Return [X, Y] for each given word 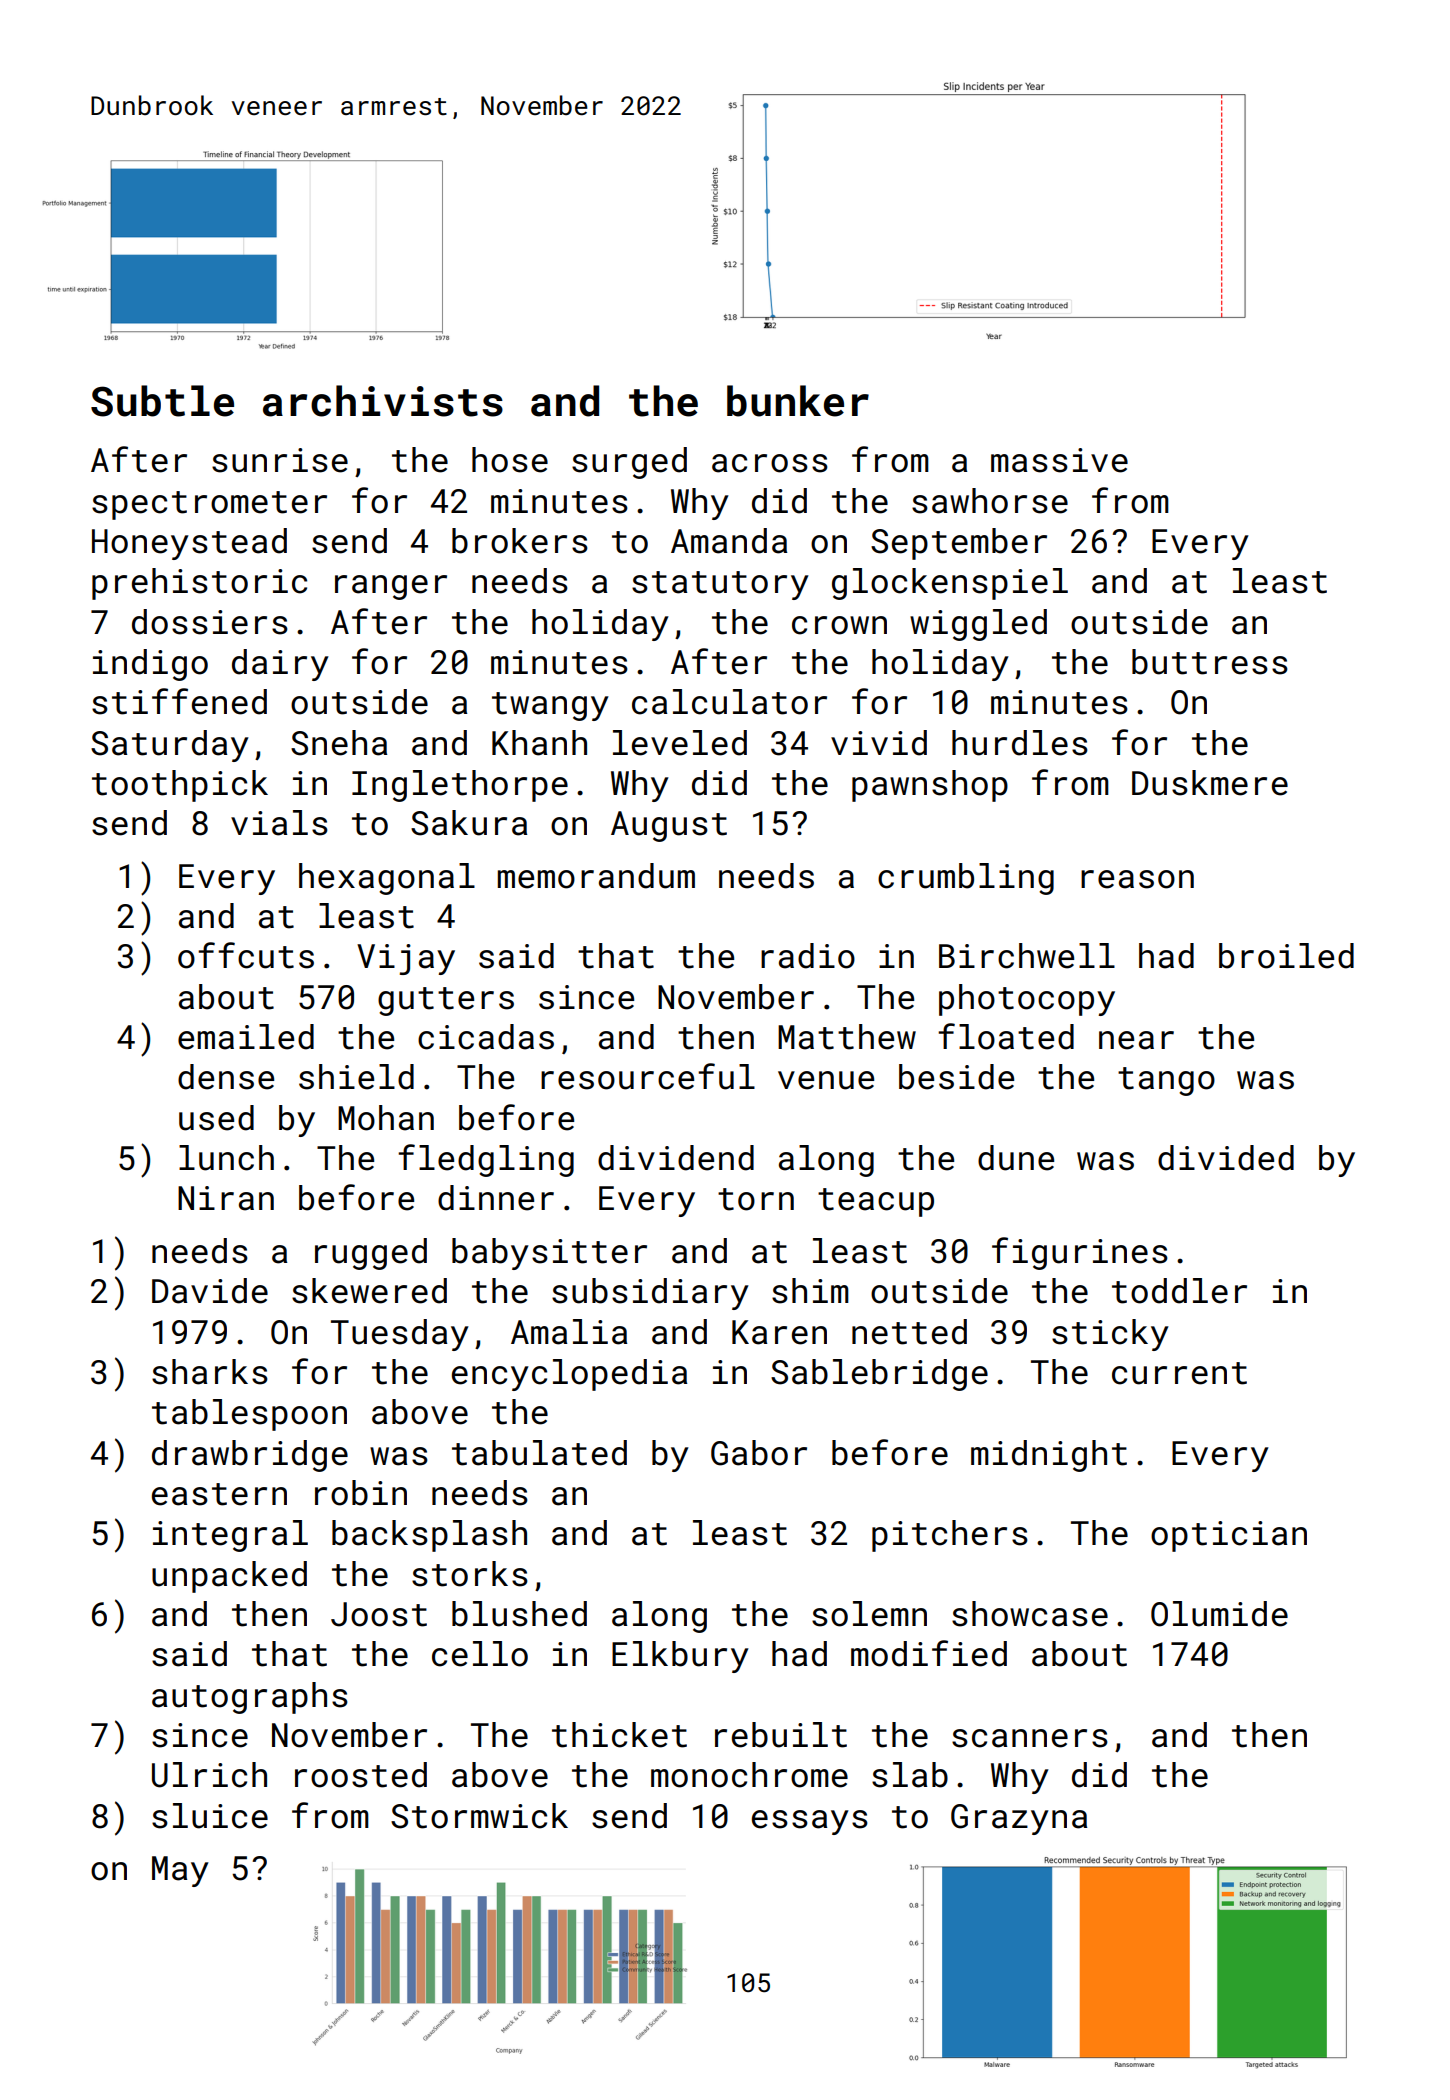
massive [1059, 460]
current [1179, 1373]
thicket [619, 1735]
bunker [798, 401]
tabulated [539, 1453]
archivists [383, 401]
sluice [210, 1816]
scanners [1030, 1738]
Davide [210, 1291]
